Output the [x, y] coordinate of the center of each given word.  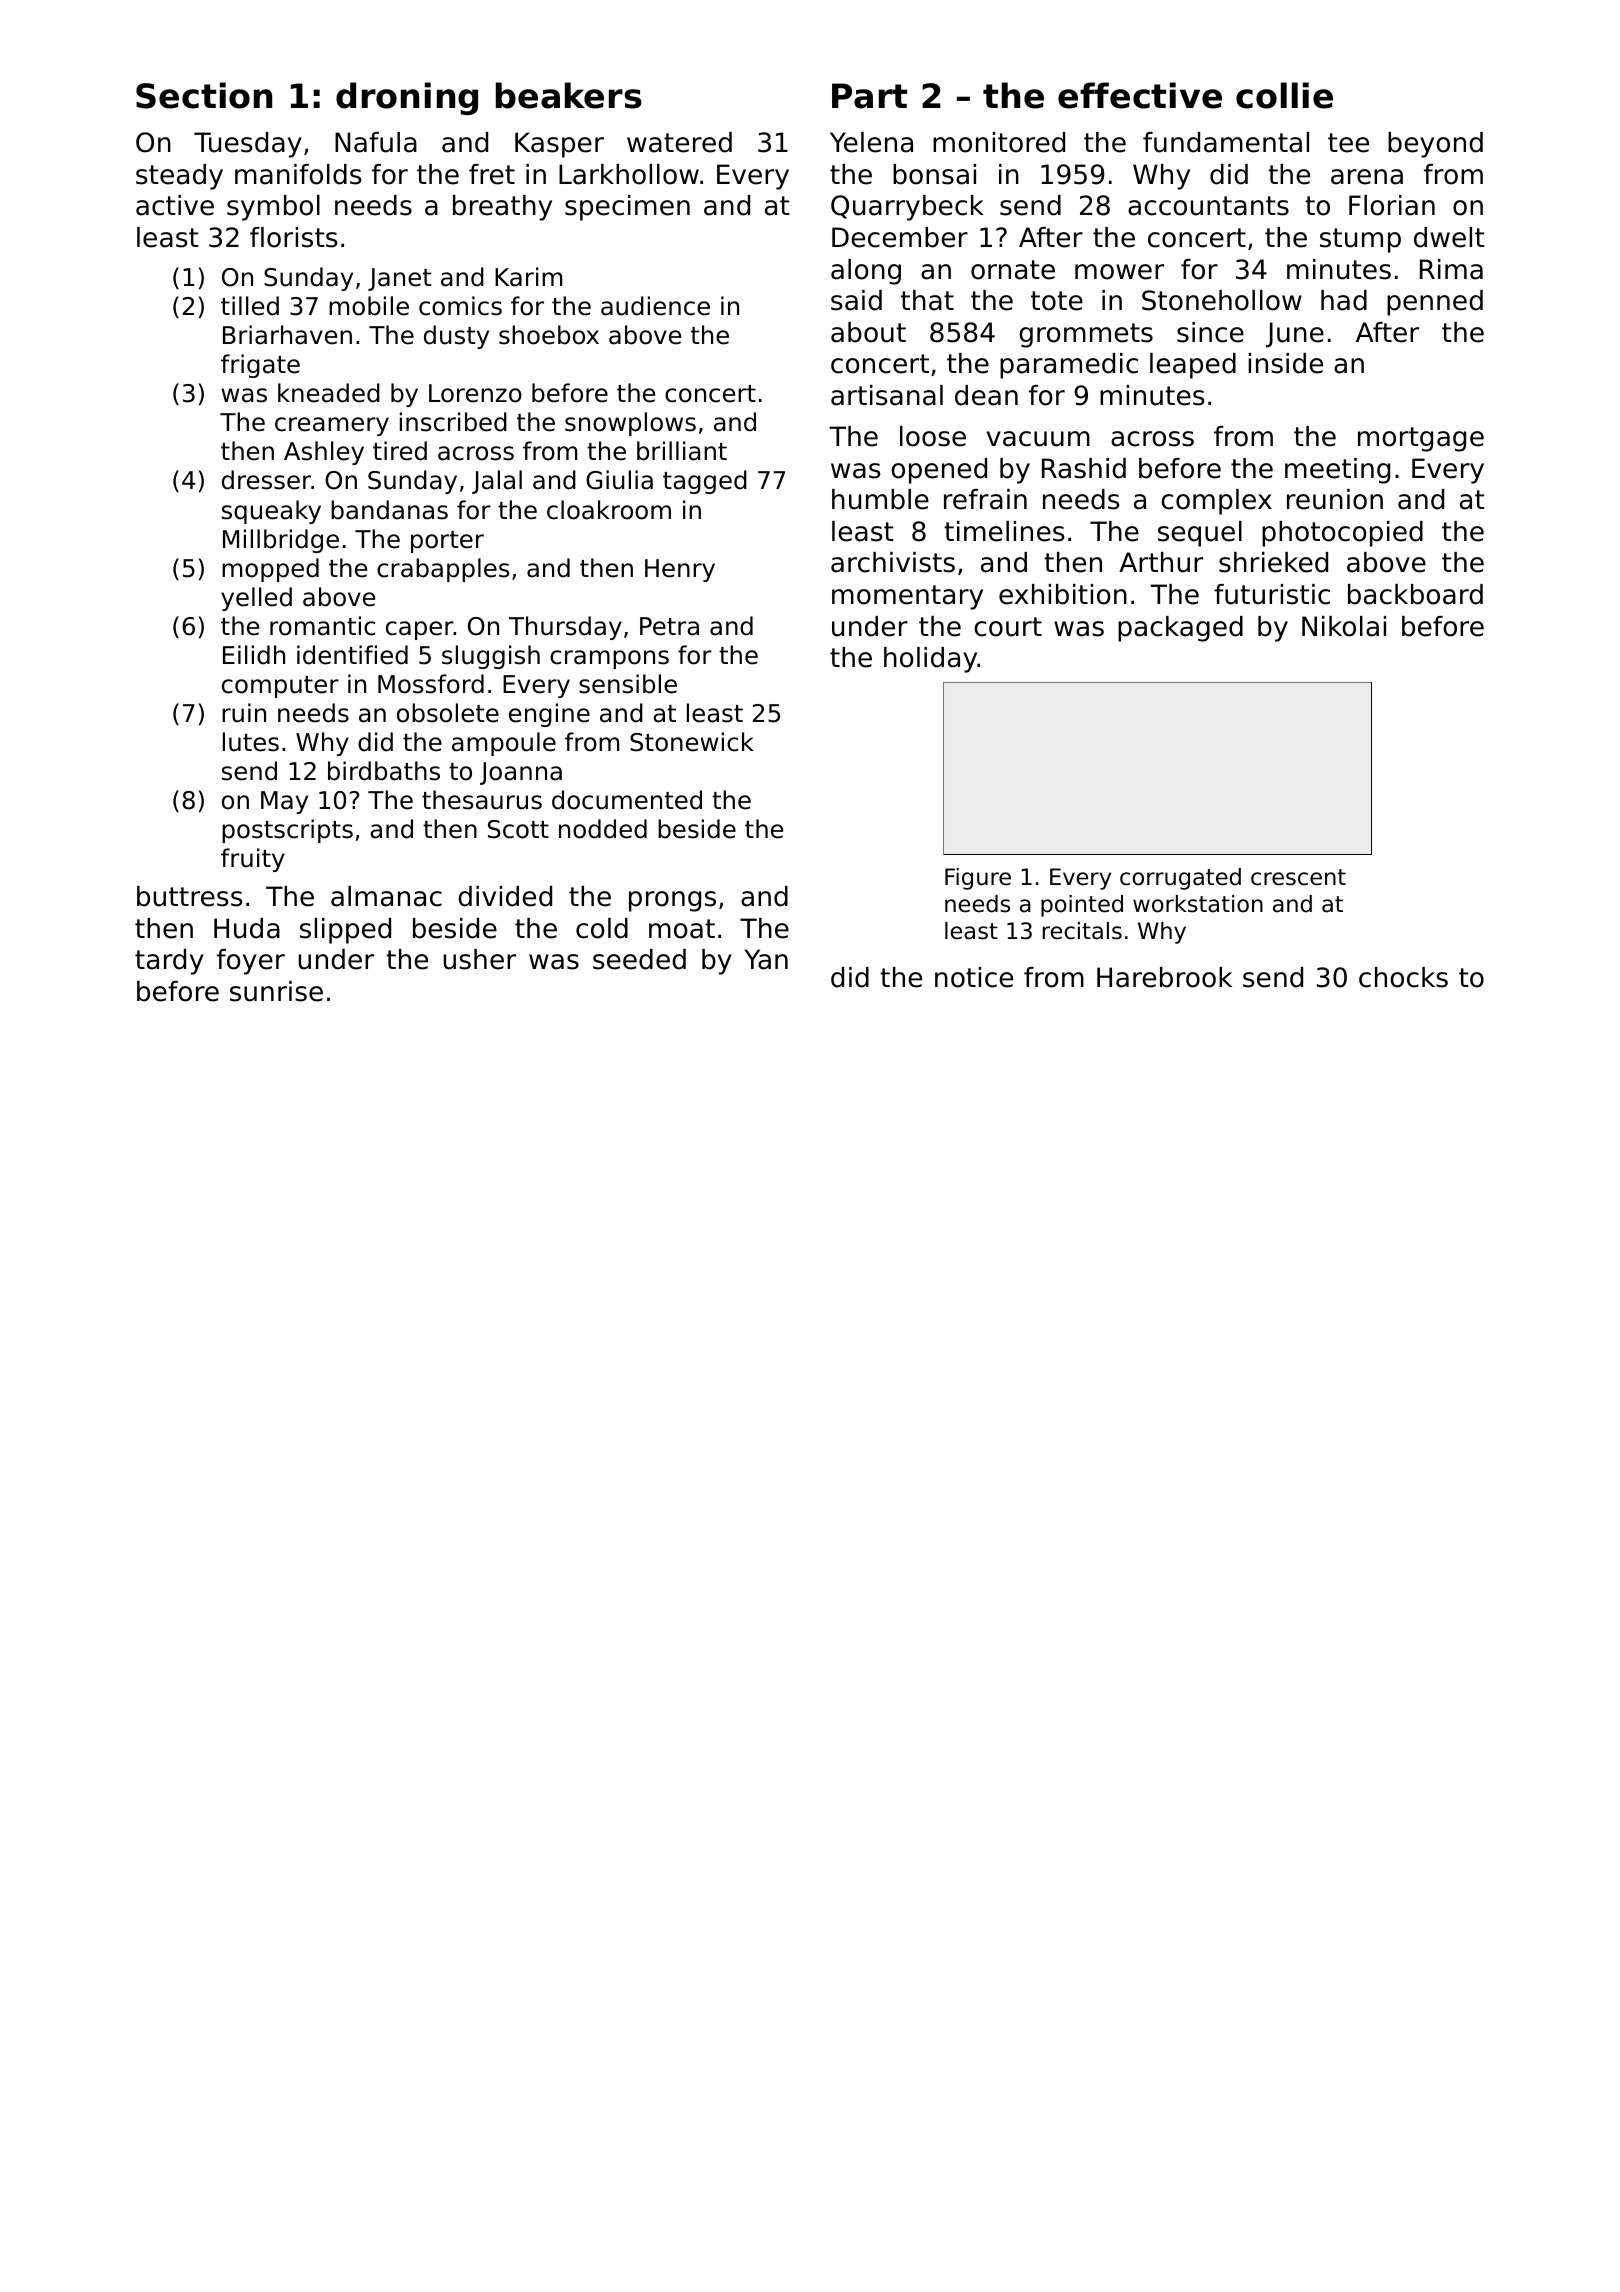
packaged [1180, 629]
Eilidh [254, 655]
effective [1140, 95]
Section [204, 95]
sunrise [276, 991]
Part [869, 96]
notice [974, 977]
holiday [930, 660]
